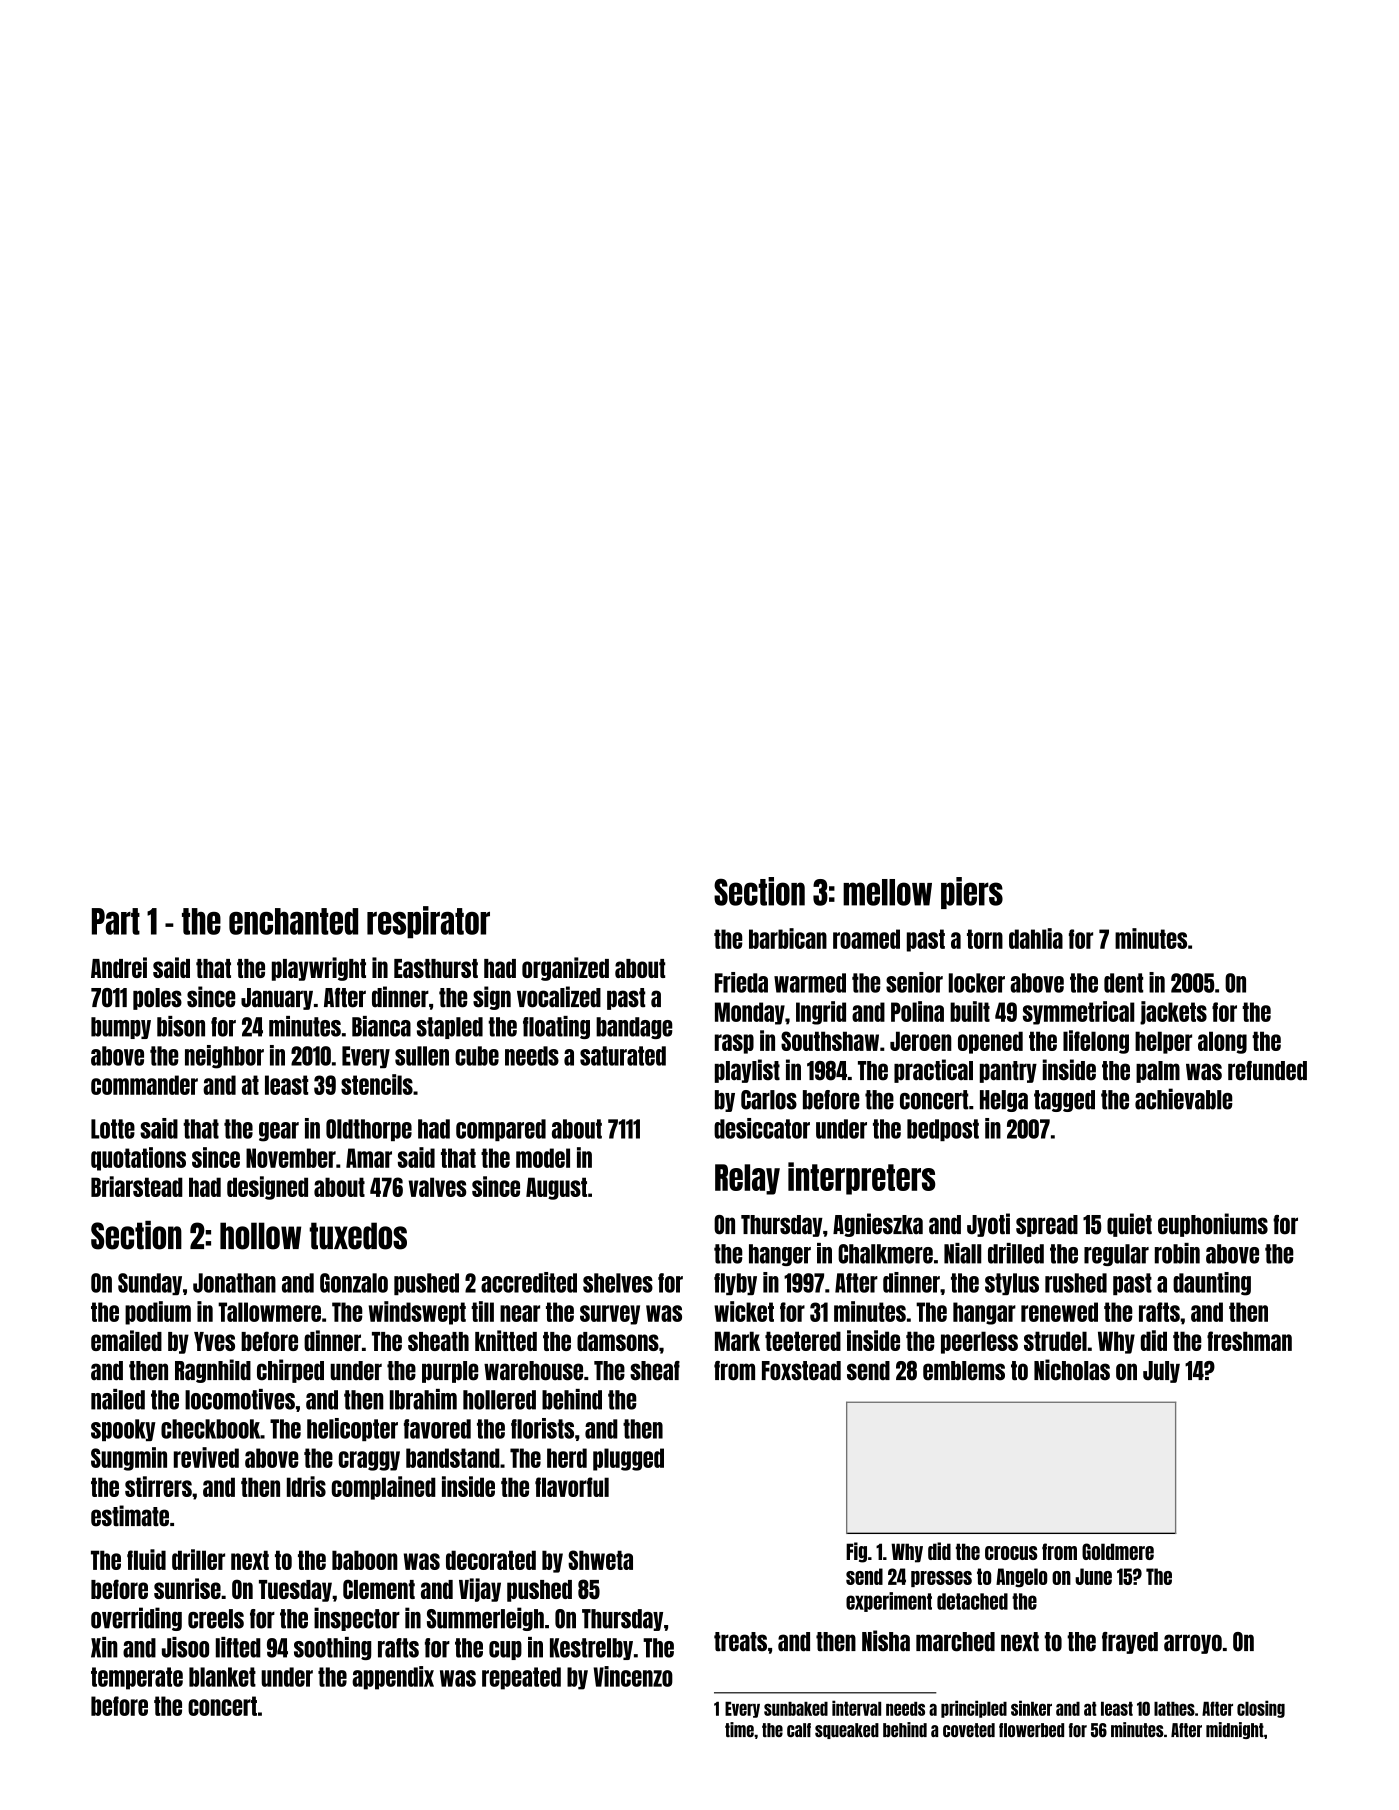 This screenshot has height=1810, width=1399. Describe the element at coordinates (379, 1589) in the screenshot. I see `Clement` at that location.
